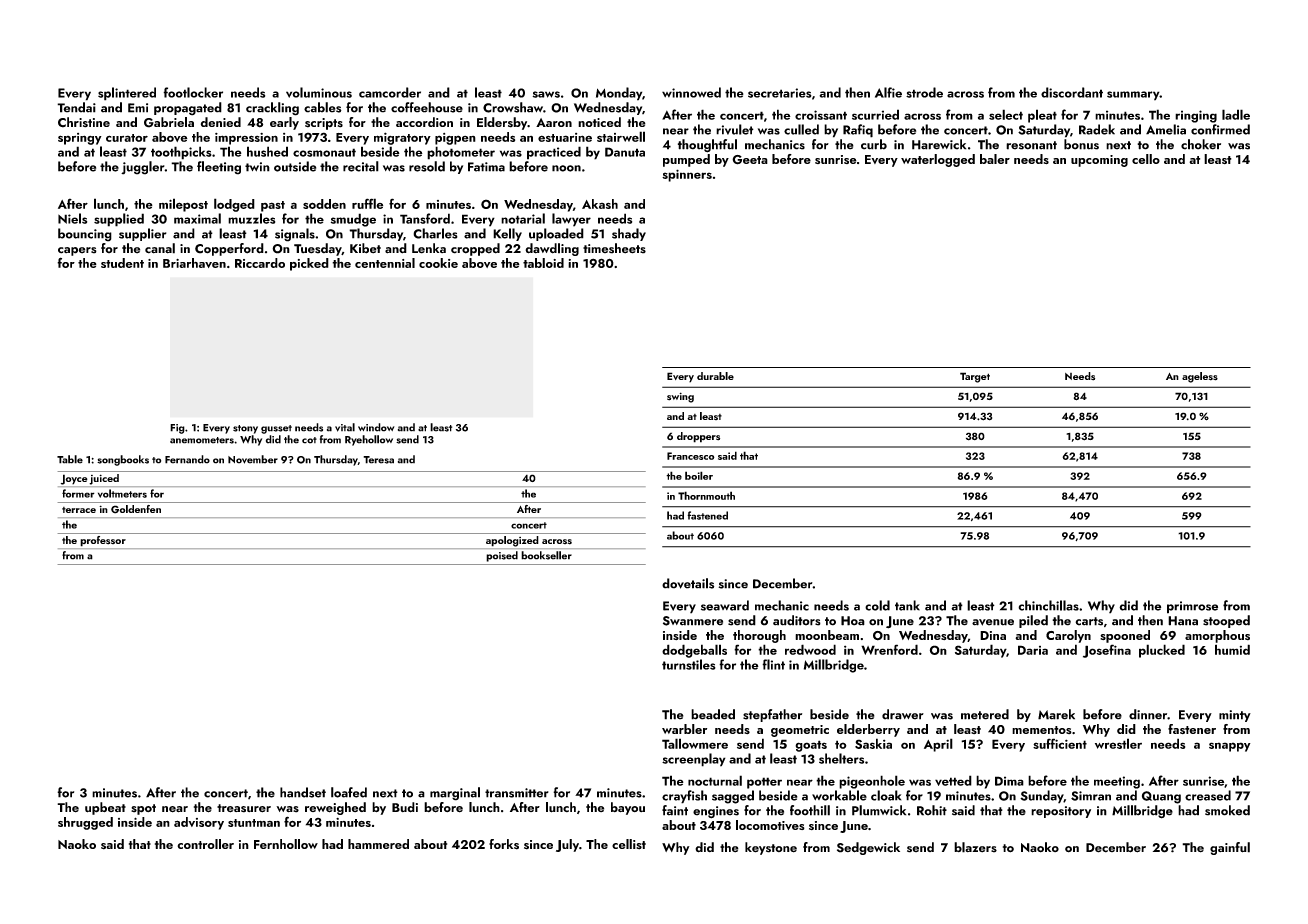 This document has height=924, width=1308. I want to click on April, so click(938, 745).
